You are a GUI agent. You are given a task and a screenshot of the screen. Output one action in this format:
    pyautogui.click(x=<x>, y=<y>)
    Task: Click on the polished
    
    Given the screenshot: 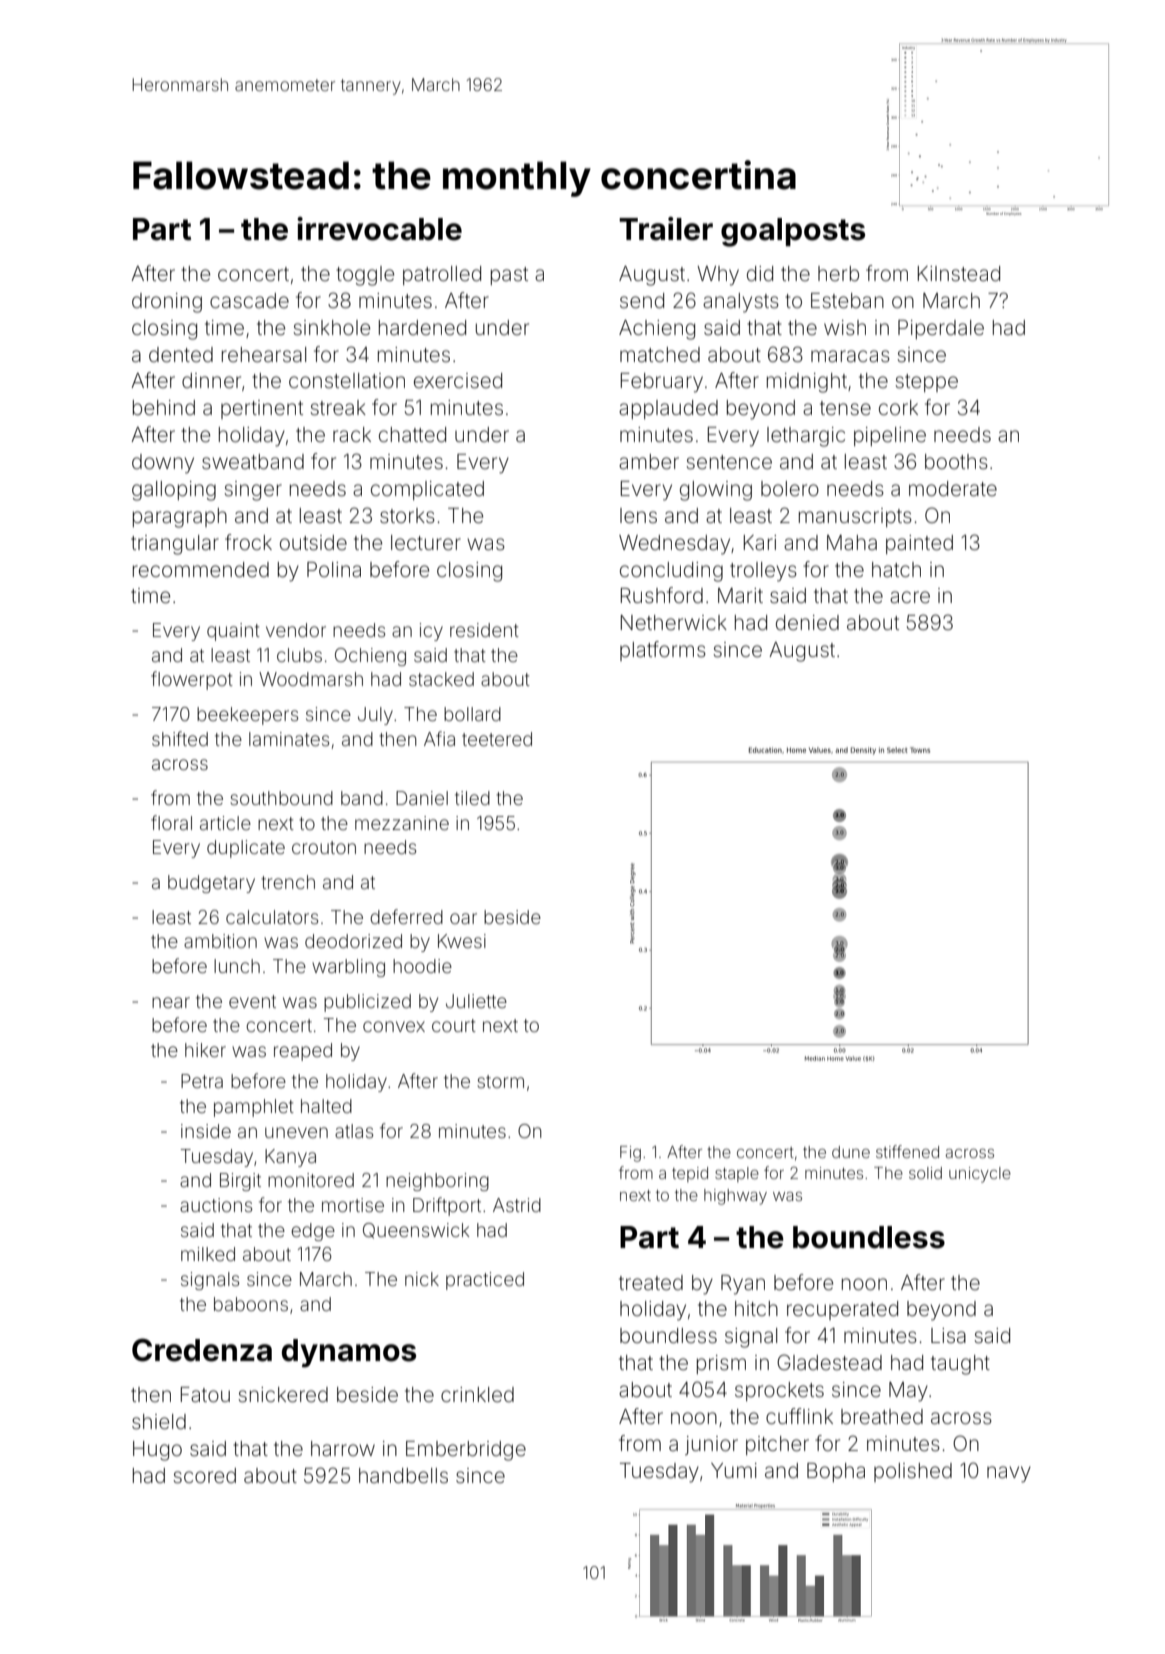 What is the action you would take?
    pyautogui.click(x=913, y=1472)
